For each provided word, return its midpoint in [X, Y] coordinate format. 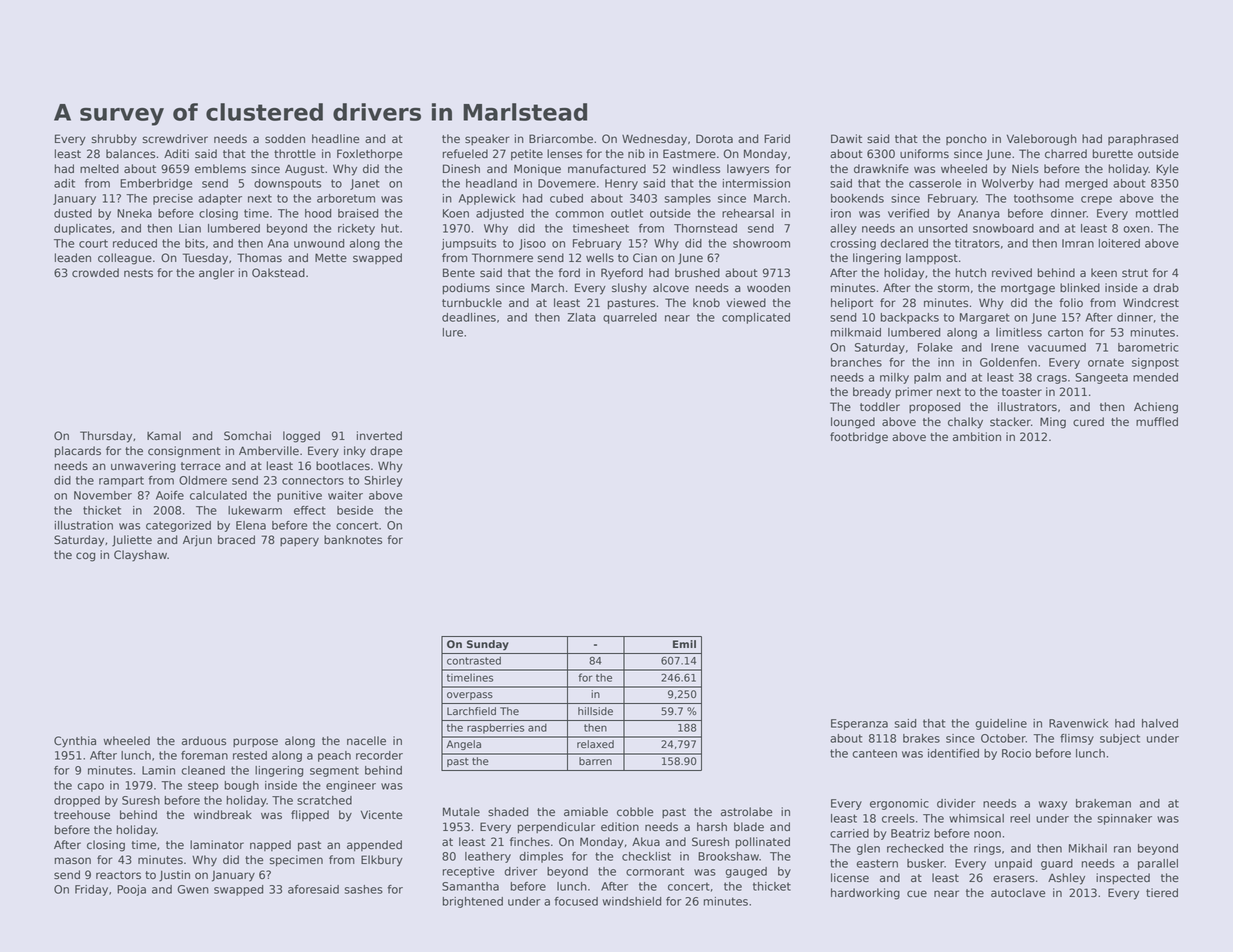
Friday [91, 890]
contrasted [474, 660]
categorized [178, 526]
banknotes [353, 540]
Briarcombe [561, 139]
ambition [977, 437]
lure [453, 332]
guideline [1001, 724]
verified [908, 213]
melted [99, 169]
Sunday [488, 645]
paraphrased [1143, 140]
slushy [629, 289]
